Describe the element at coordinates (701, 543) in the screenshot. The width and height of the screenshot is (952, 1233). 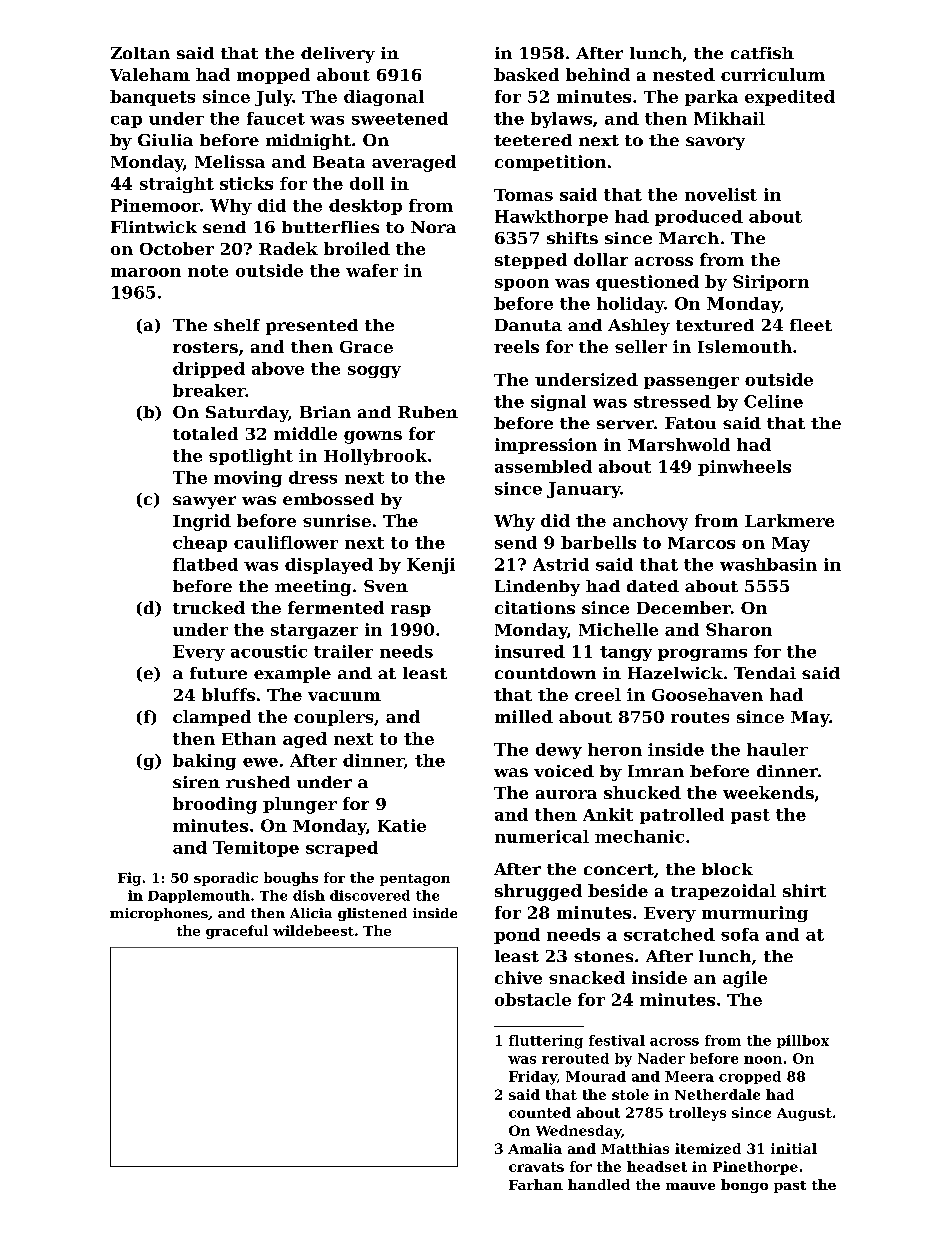
I see `Marcos` at that location.
